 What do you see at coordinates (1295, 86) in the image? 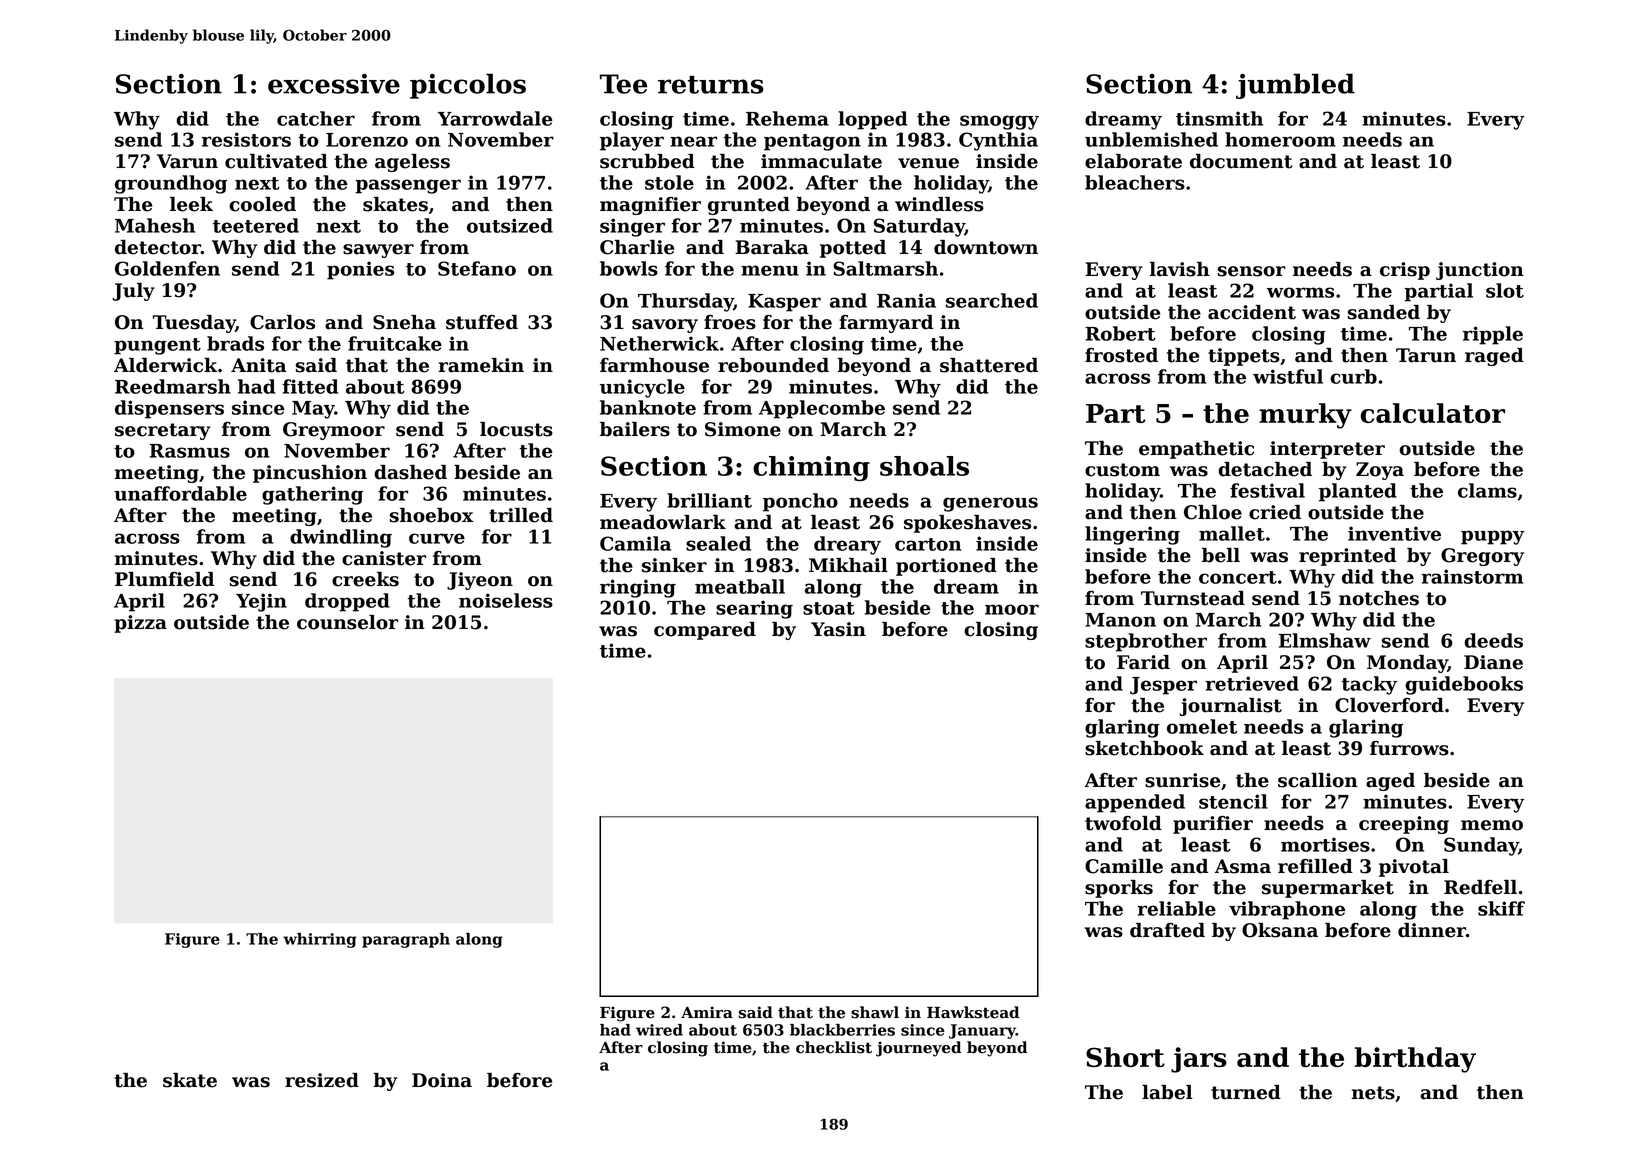
I see `jumbled` at bounding box center [1295, 86].
